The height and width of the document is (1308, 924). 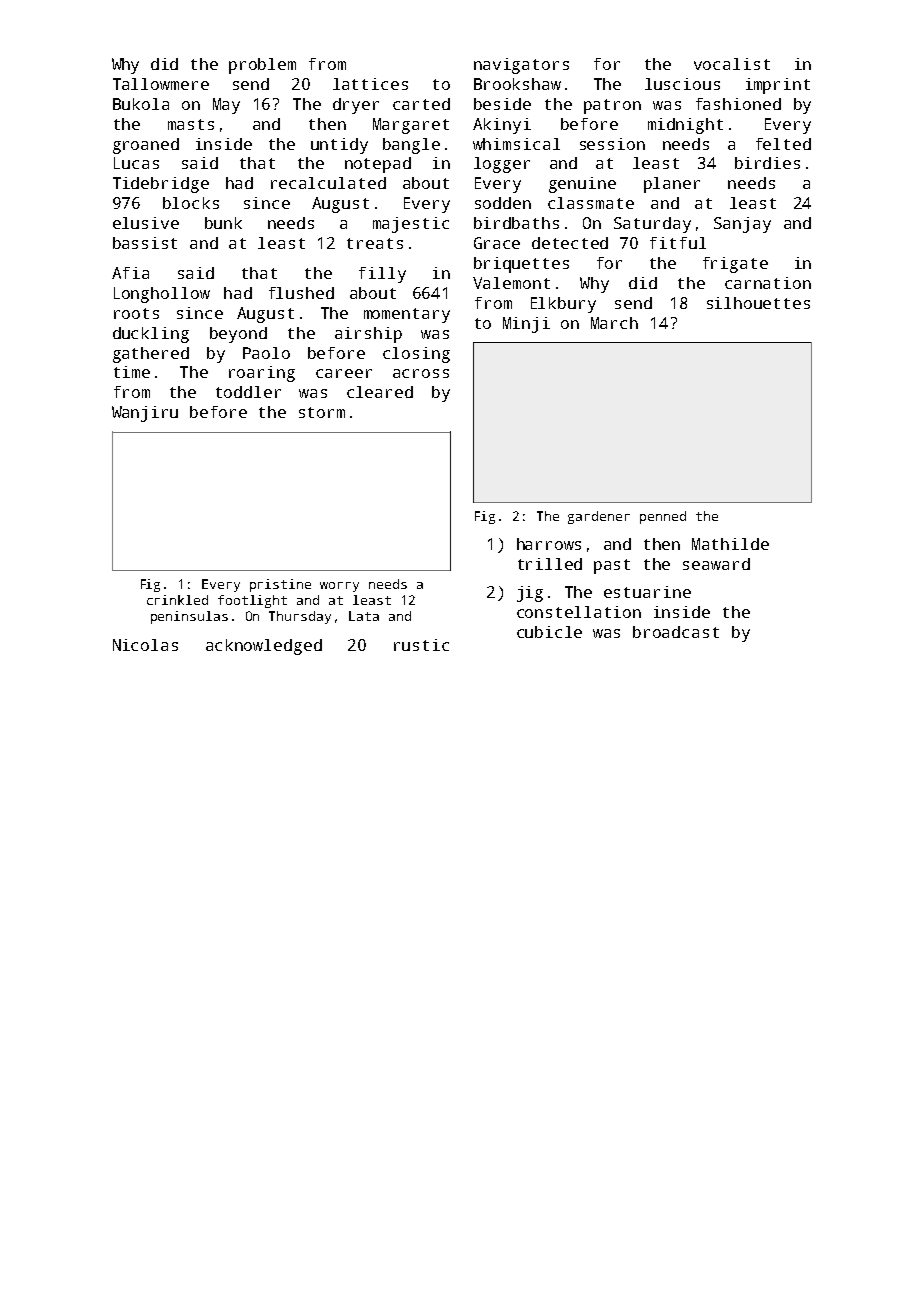 I want to click on broadcast, so click(x=676, y=632).
